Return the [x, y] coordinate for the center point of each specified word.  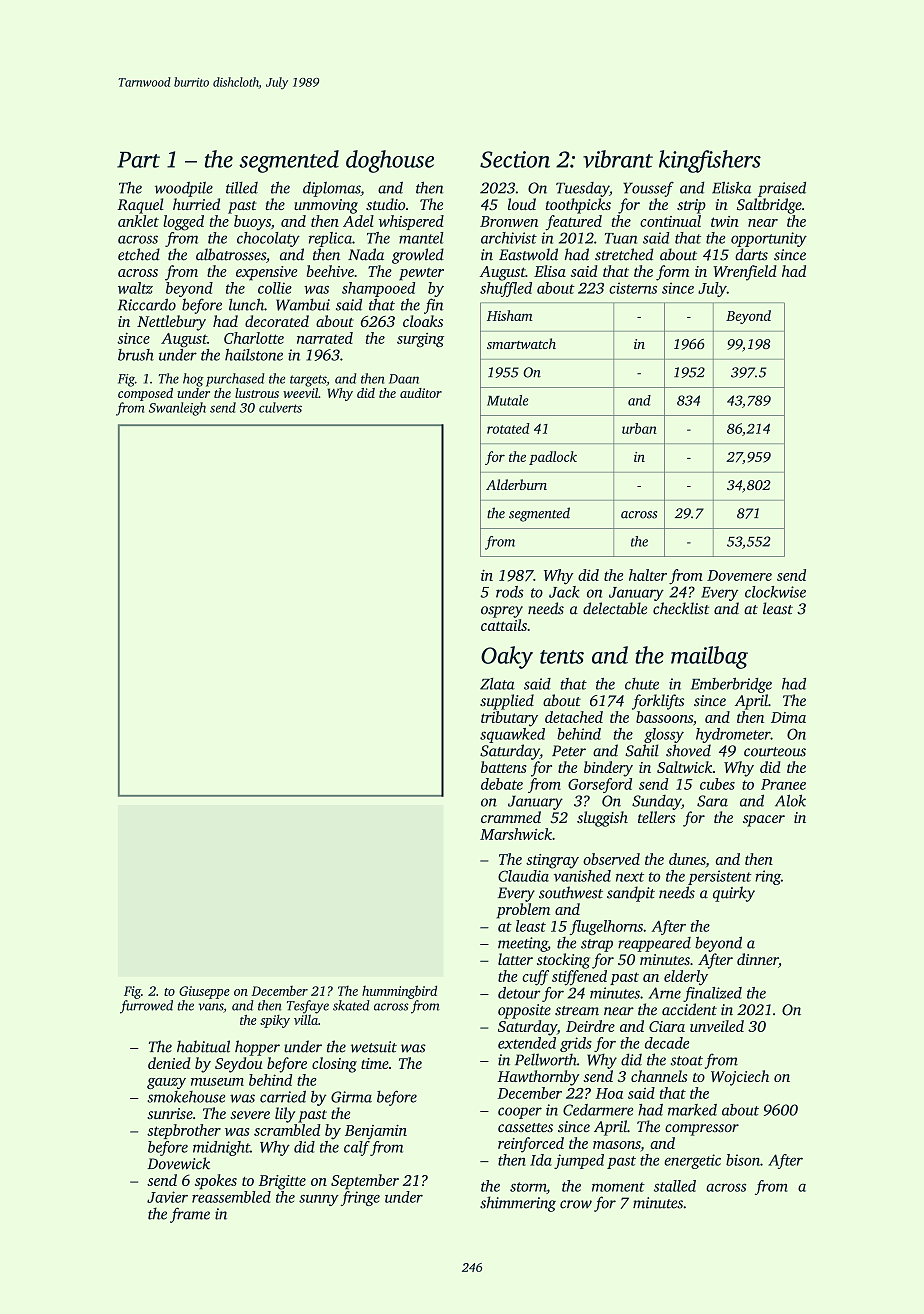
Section [515, 159]
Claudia [523, 876]
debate [502, 784]
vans [210, 1007]
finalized [712, 994]
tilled [242, 187]
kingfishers [710, 161]
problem [523, 911]
